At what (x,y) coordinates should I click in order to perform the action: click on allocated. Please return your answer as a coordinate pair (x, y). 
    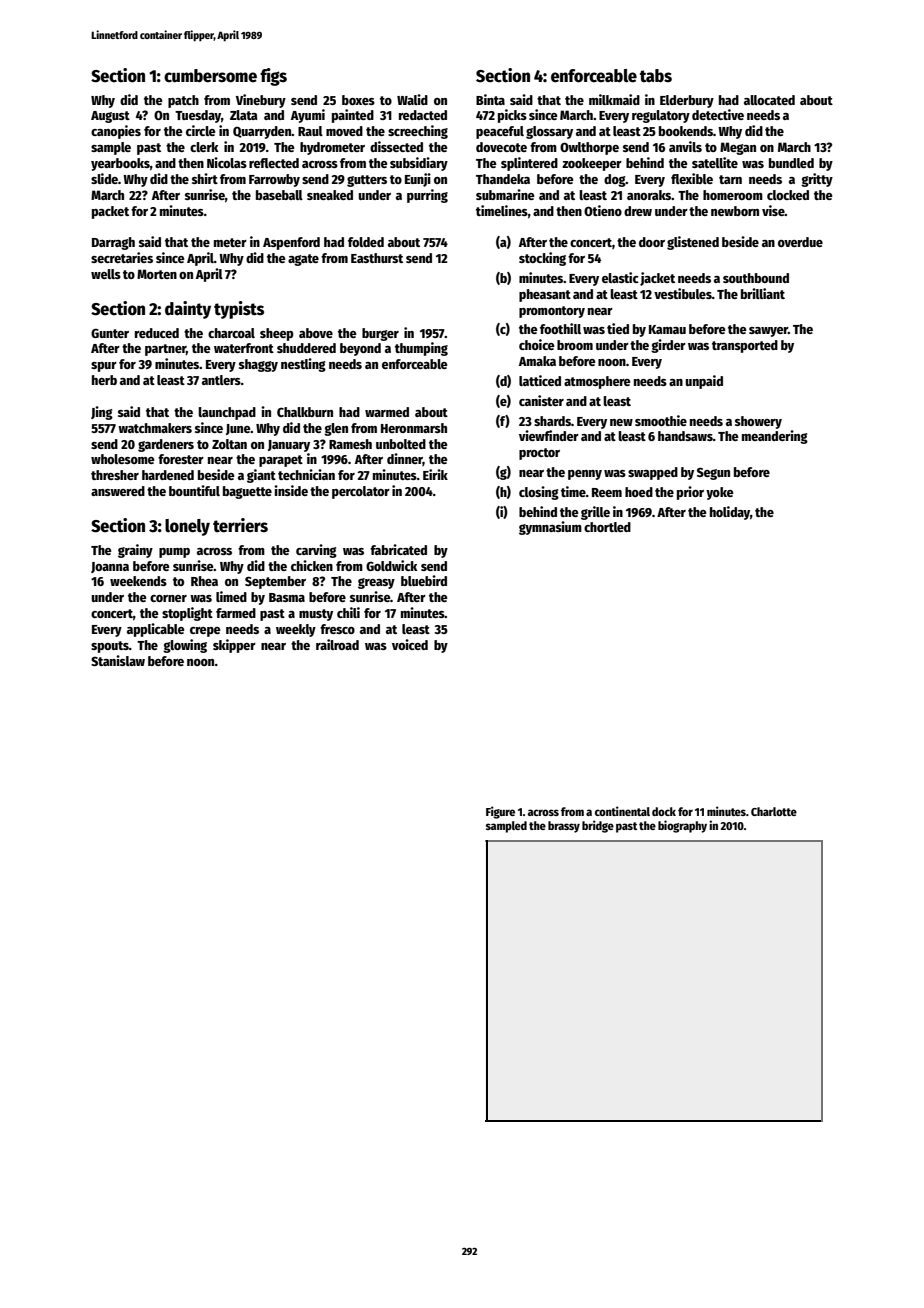
    Looking at the image, I should click on (769, 100).
